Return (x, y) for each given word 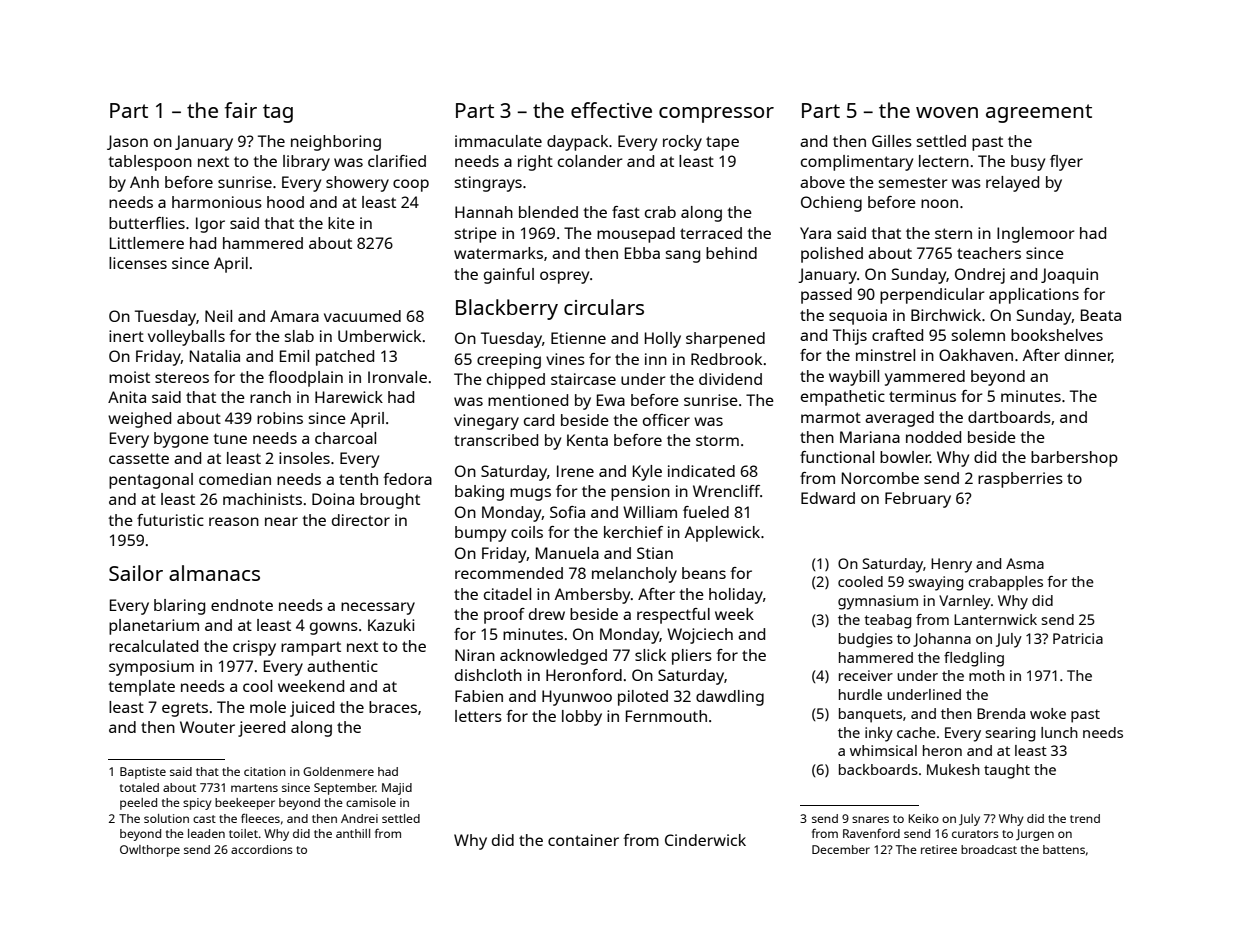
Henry (951, 565)
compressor (716, 115)
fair (241, 110)
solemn (978, 335)
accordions (262, 849)
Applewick (722, 534)
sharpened (725, 340)
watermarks (498, 253)
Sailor (136, 573)
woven (947, 112)
